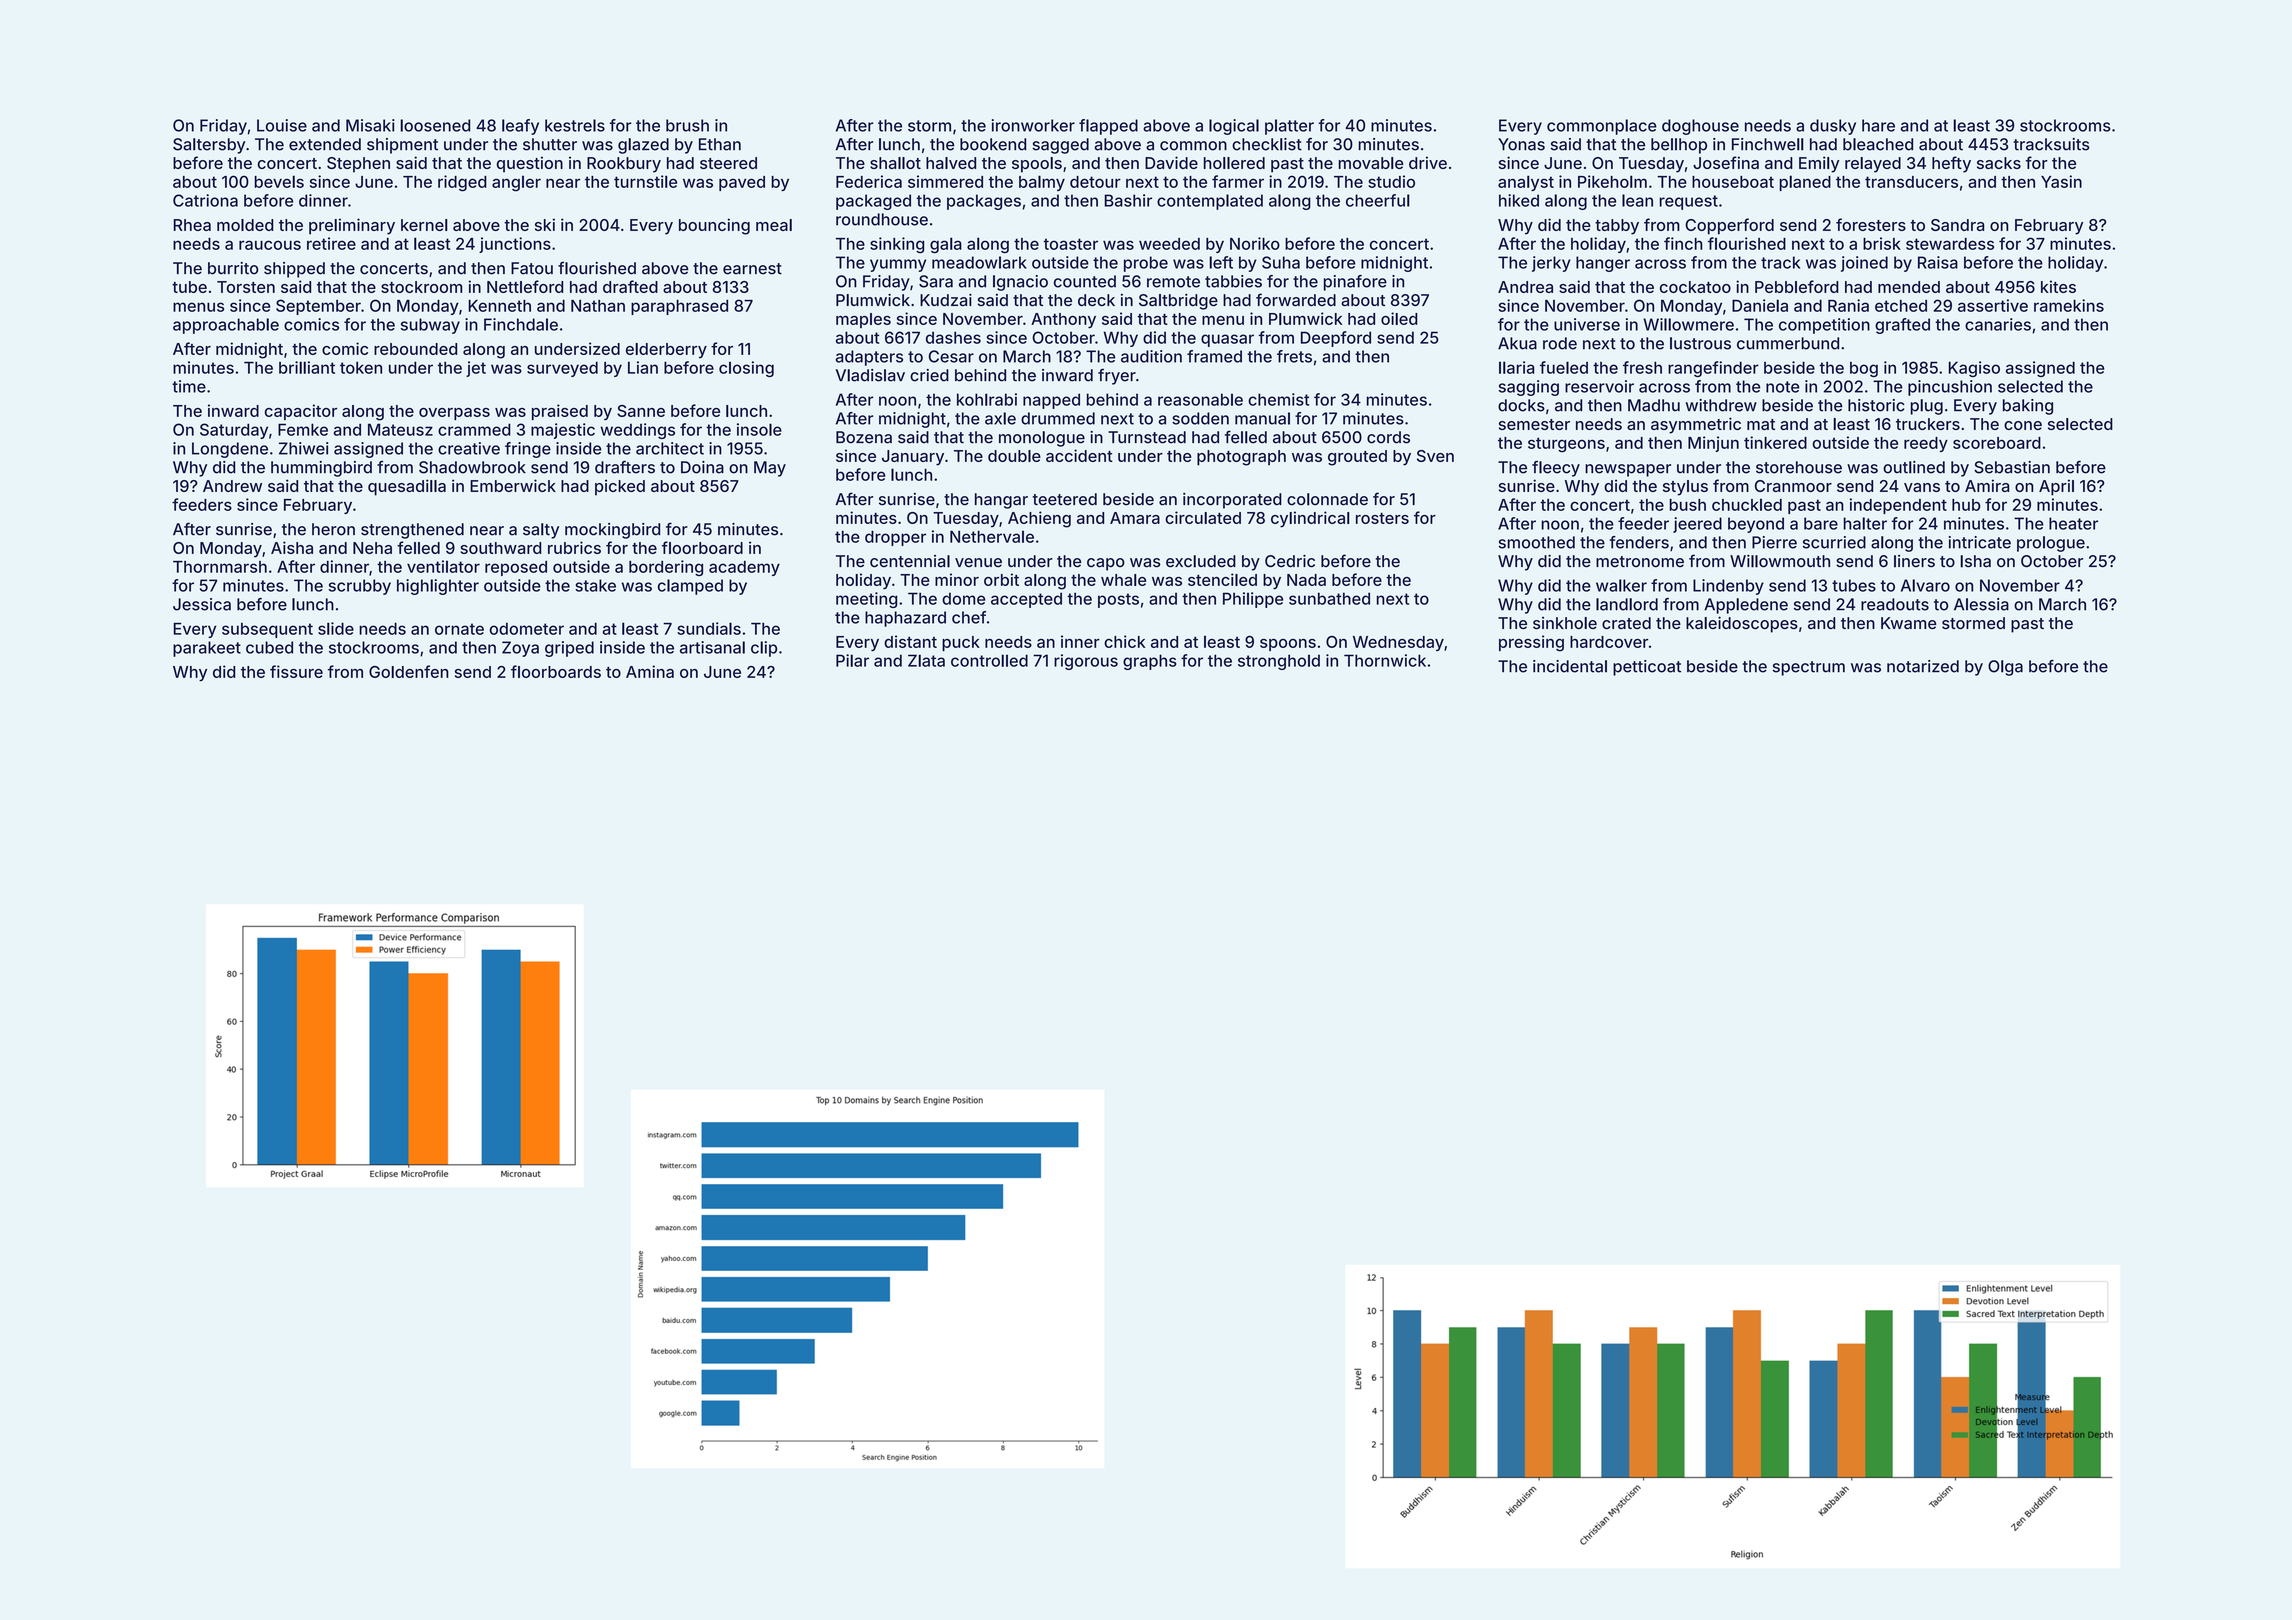 This document has width=2292, height=1620. I want to click on approachable, so click(226, 326).
